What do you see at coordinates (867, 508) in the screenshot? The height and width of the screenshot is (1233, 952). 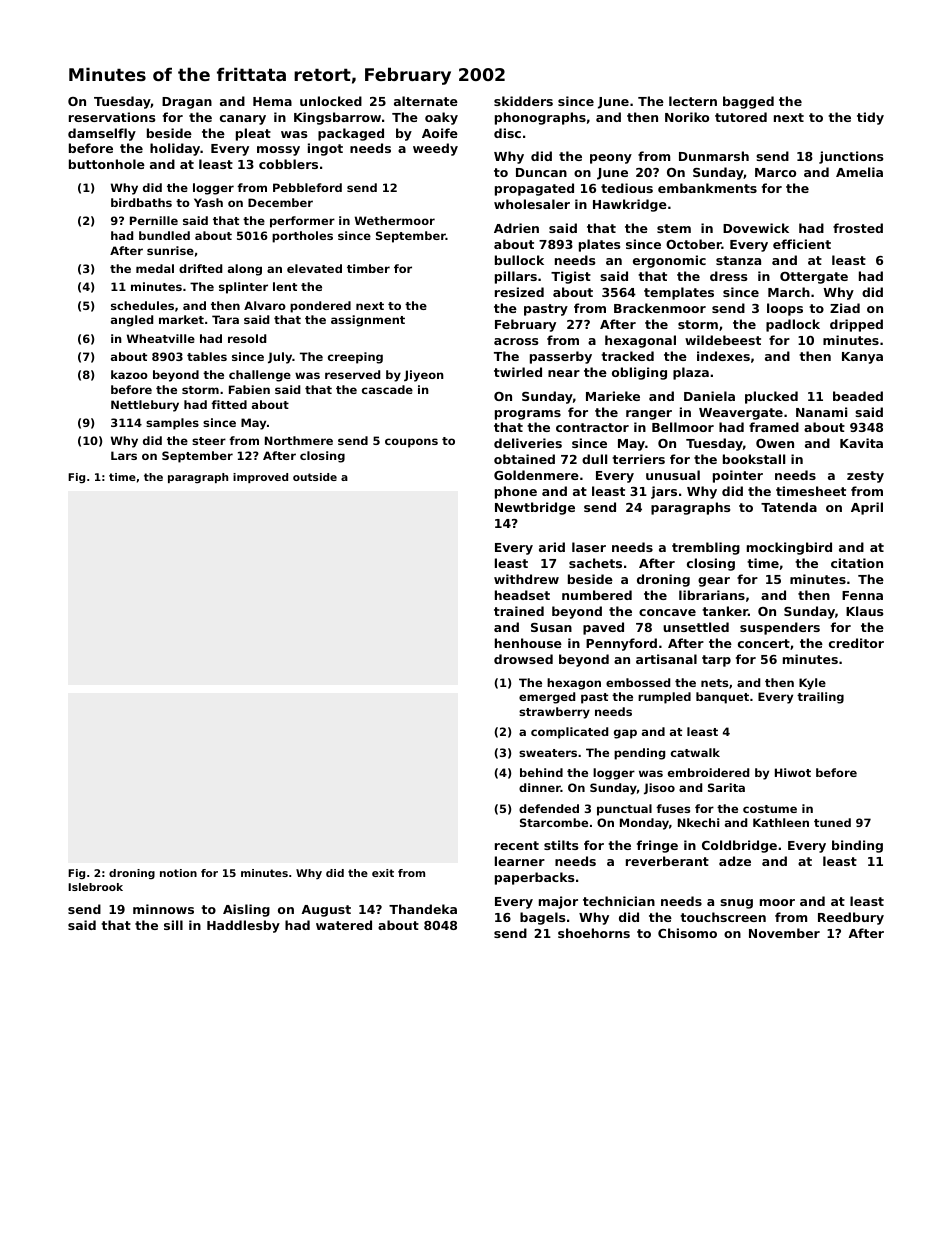 I see `April` at bounding box center [867, 508].
